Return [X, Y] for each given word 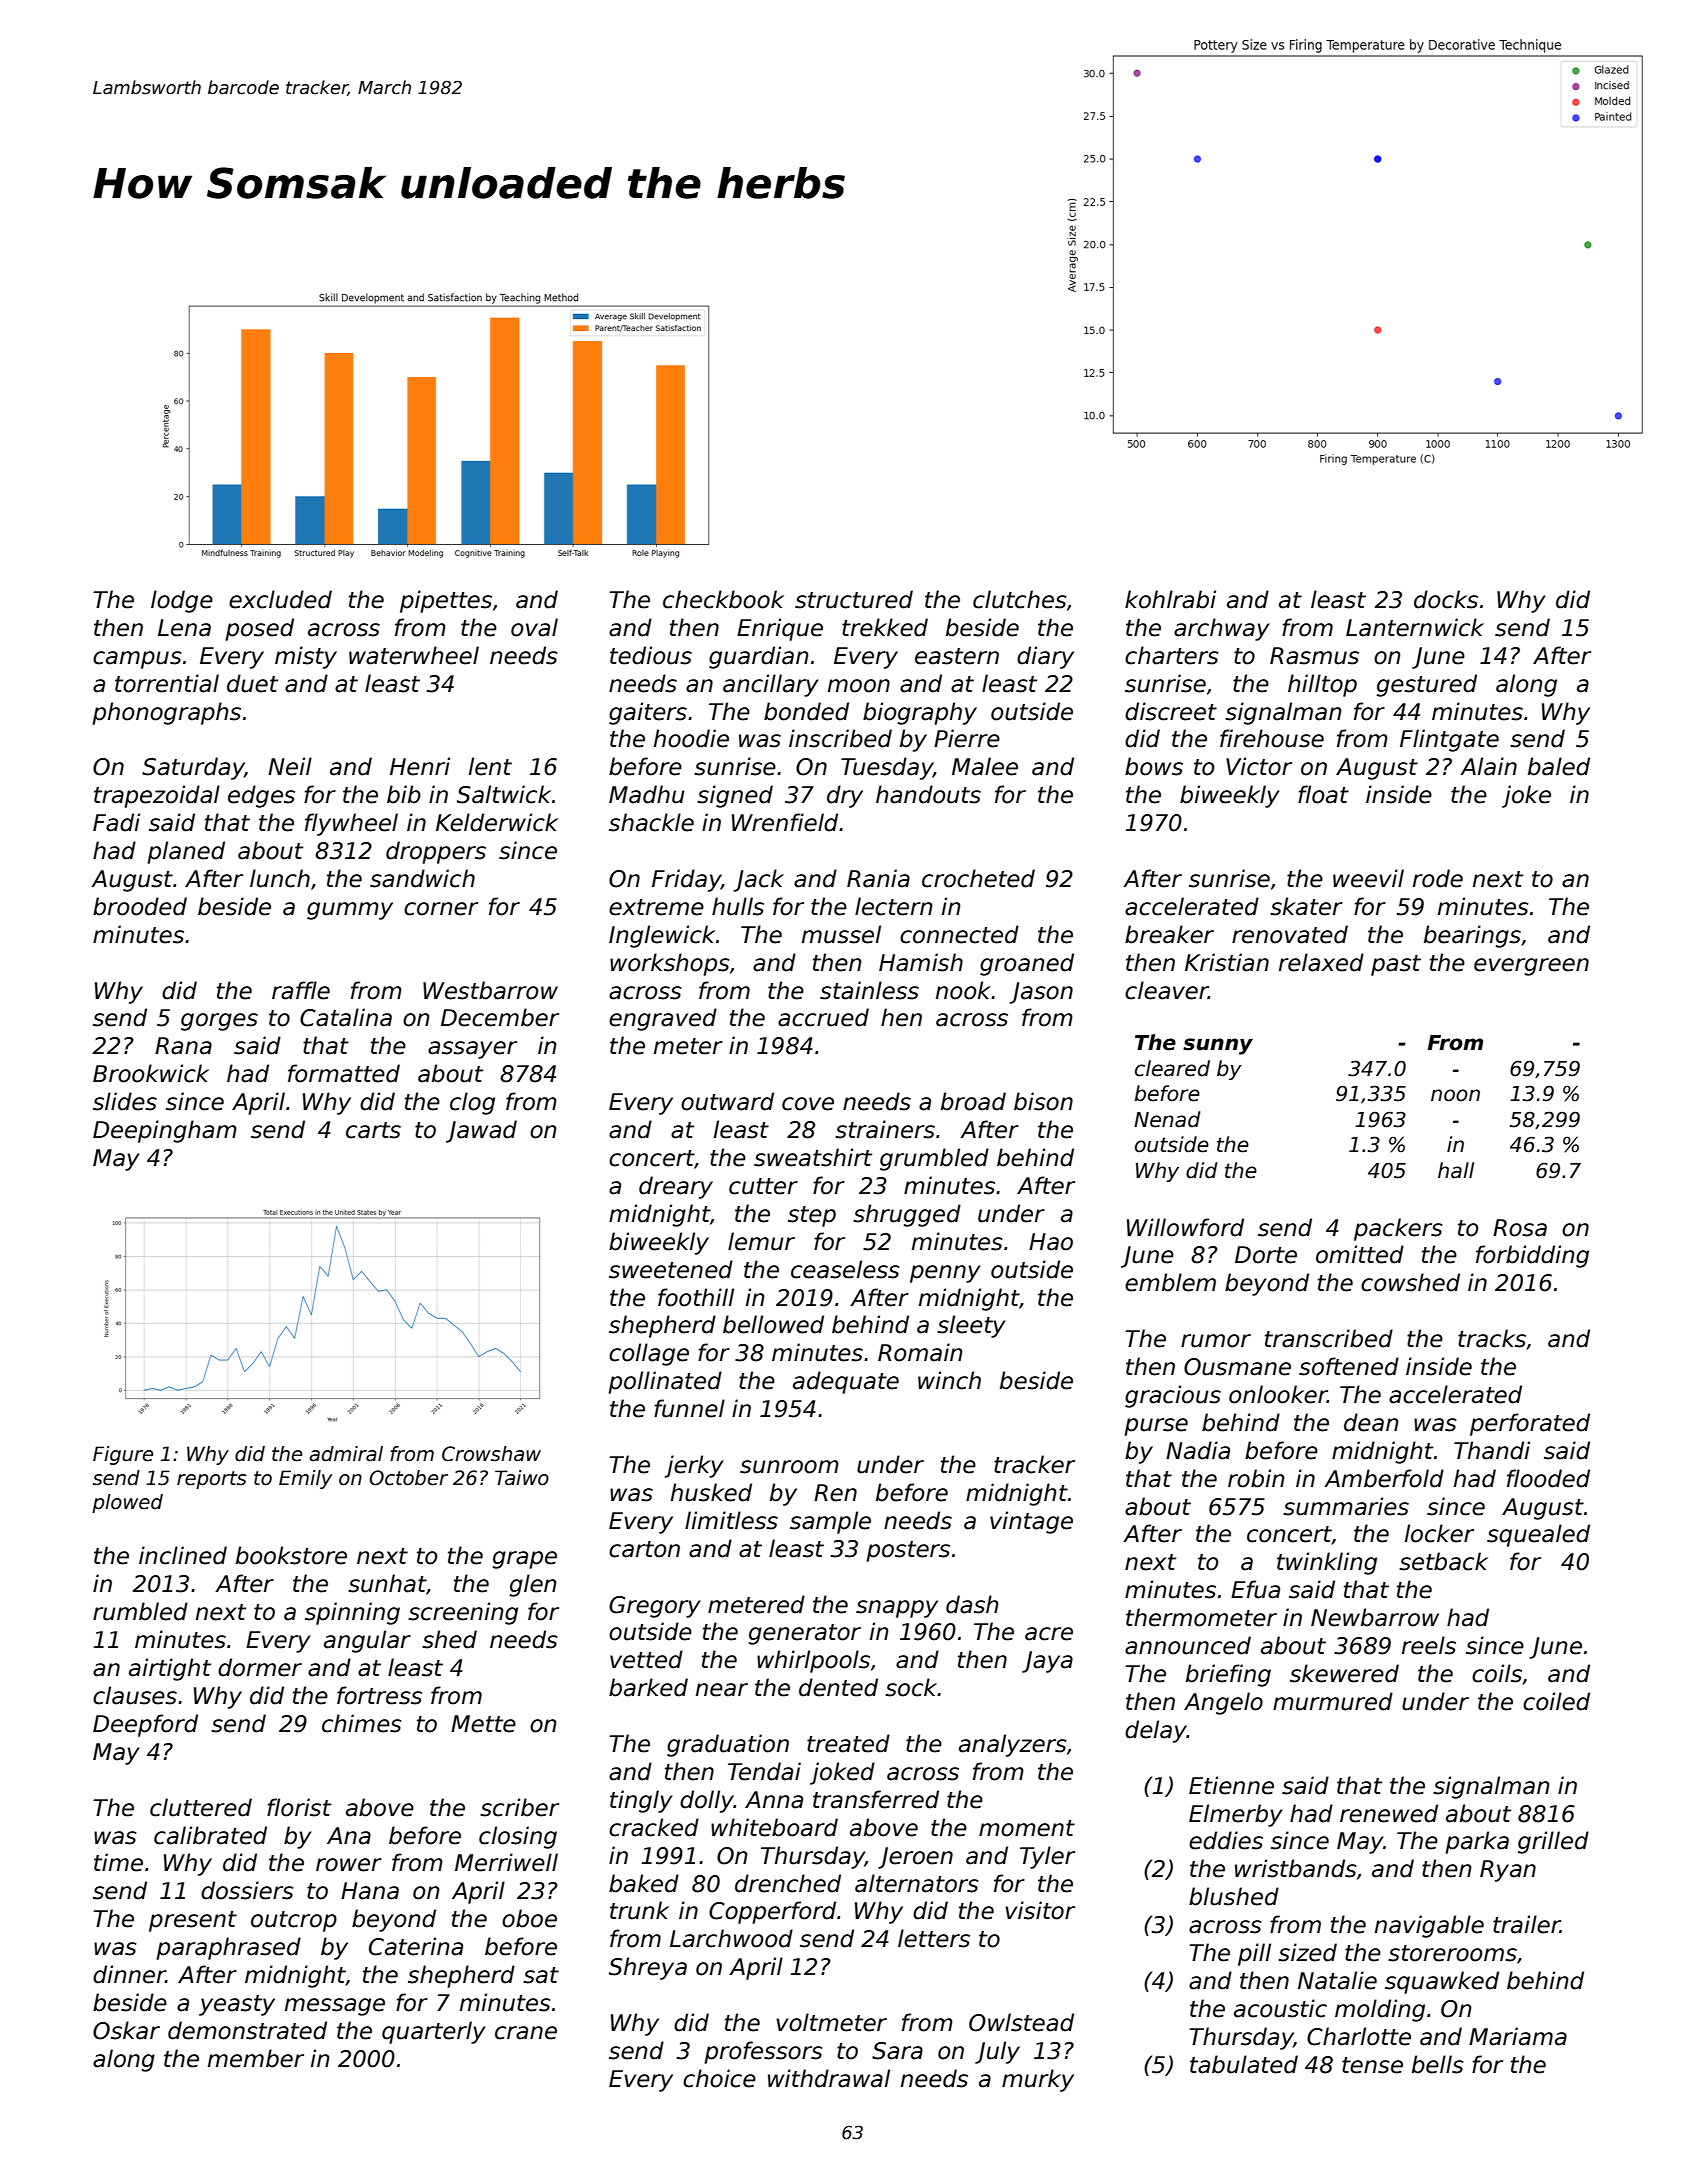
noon [1455, 1095]
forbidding [1532, 1256]
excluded [280, 599]
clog [472, 1103]
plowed [127, 1503]
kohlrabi [1170, 599]
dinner [129, 1974]
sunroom [789, 1467]
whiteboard [774, 1827]
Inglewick [662, 936]
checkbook [723, 599]
